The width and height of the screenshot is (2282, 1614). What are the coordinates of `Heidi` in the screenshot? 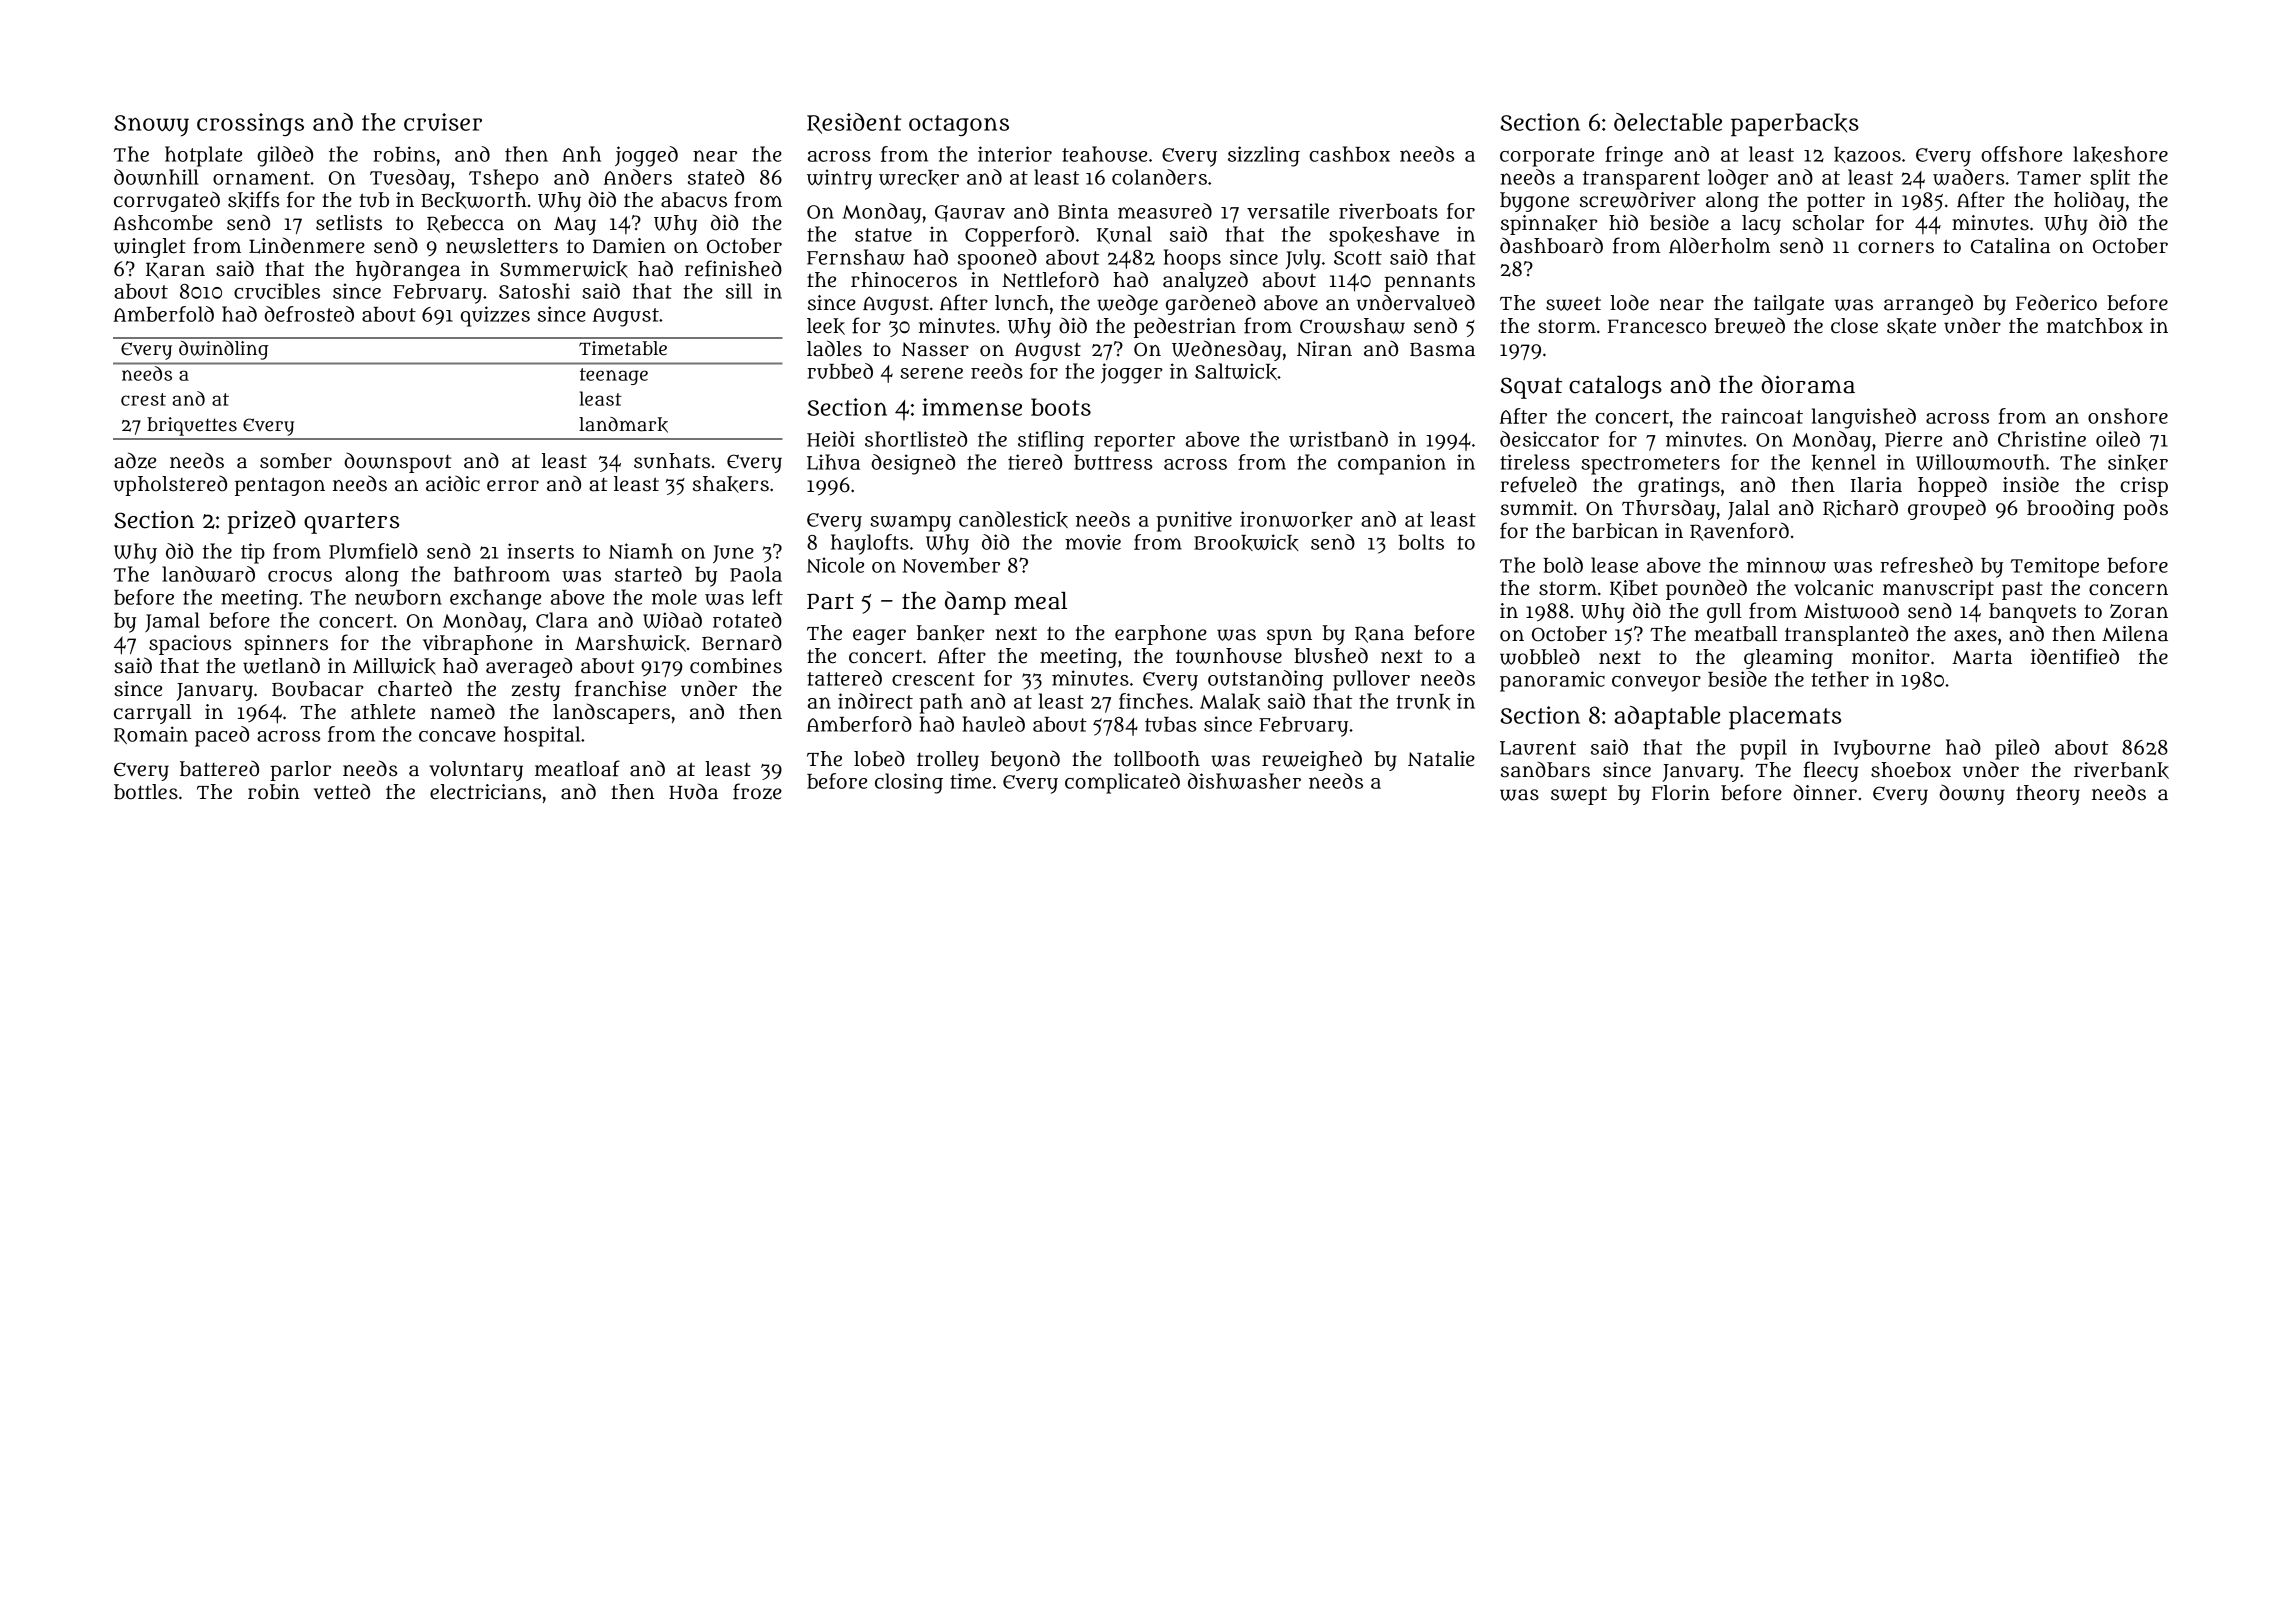 It's located at (831, 439).
